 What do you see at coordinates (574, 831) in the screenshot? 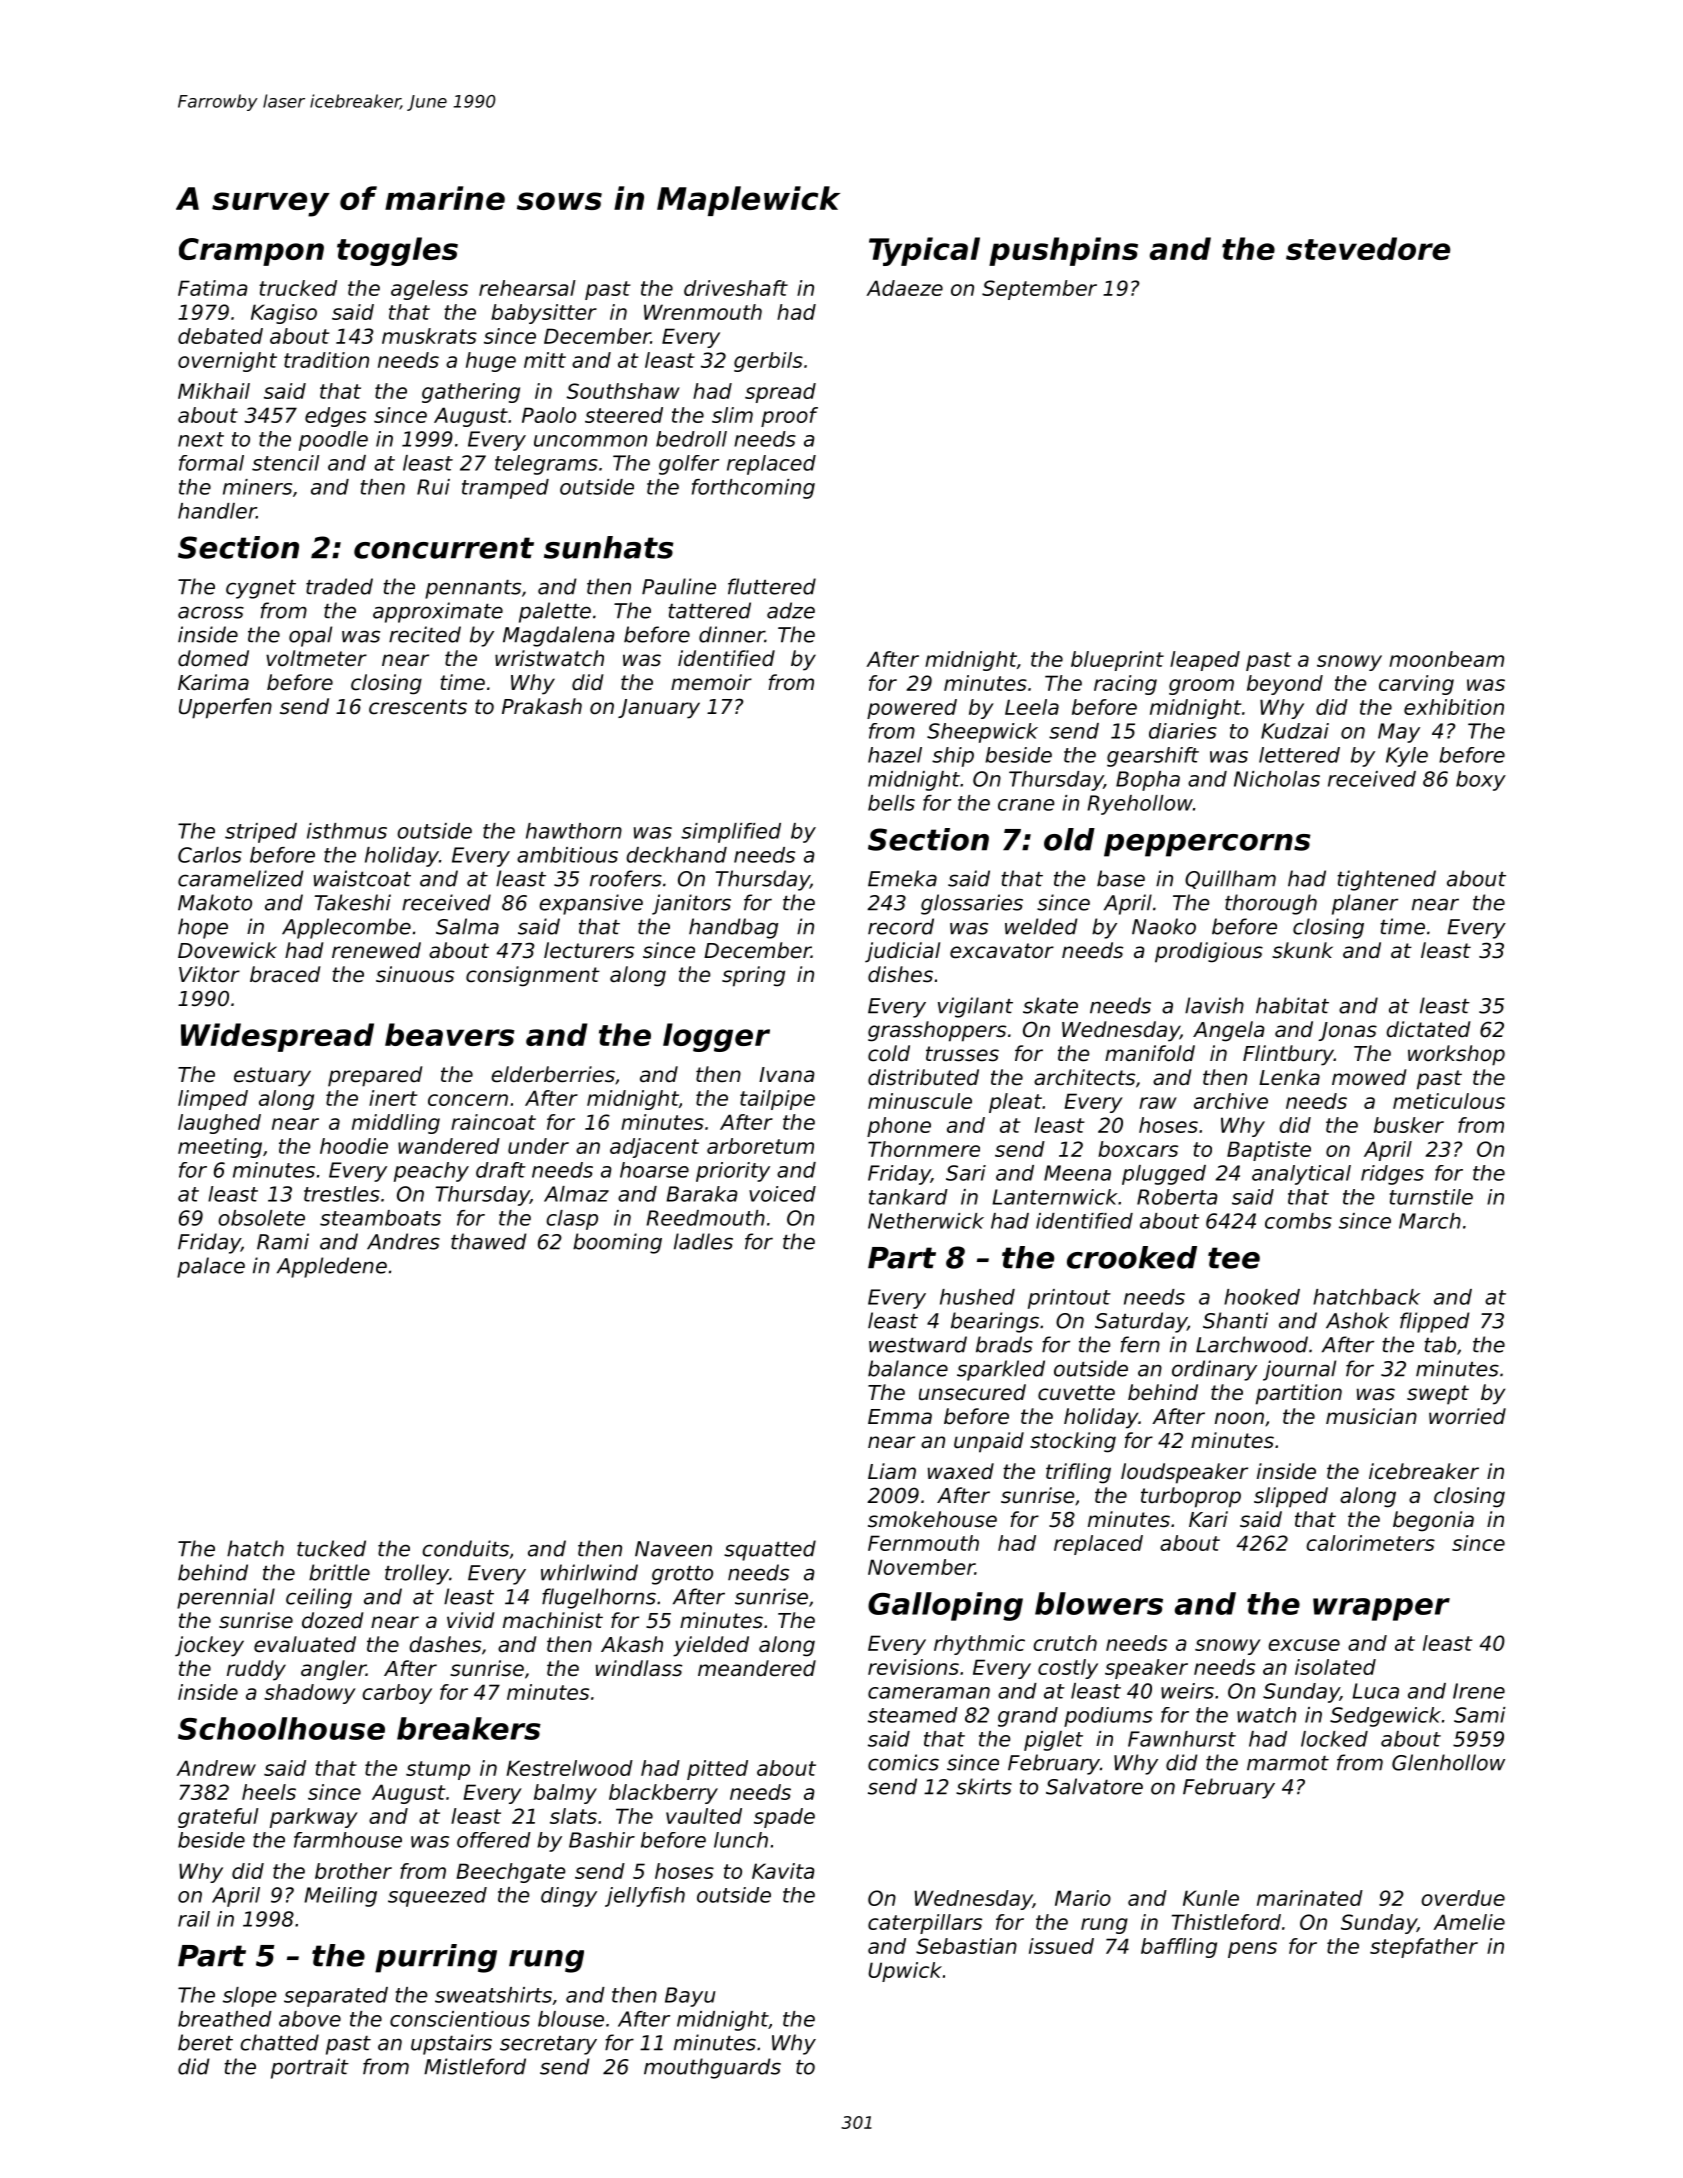
I see `hawthorn` at bounding box center [574, 831].
